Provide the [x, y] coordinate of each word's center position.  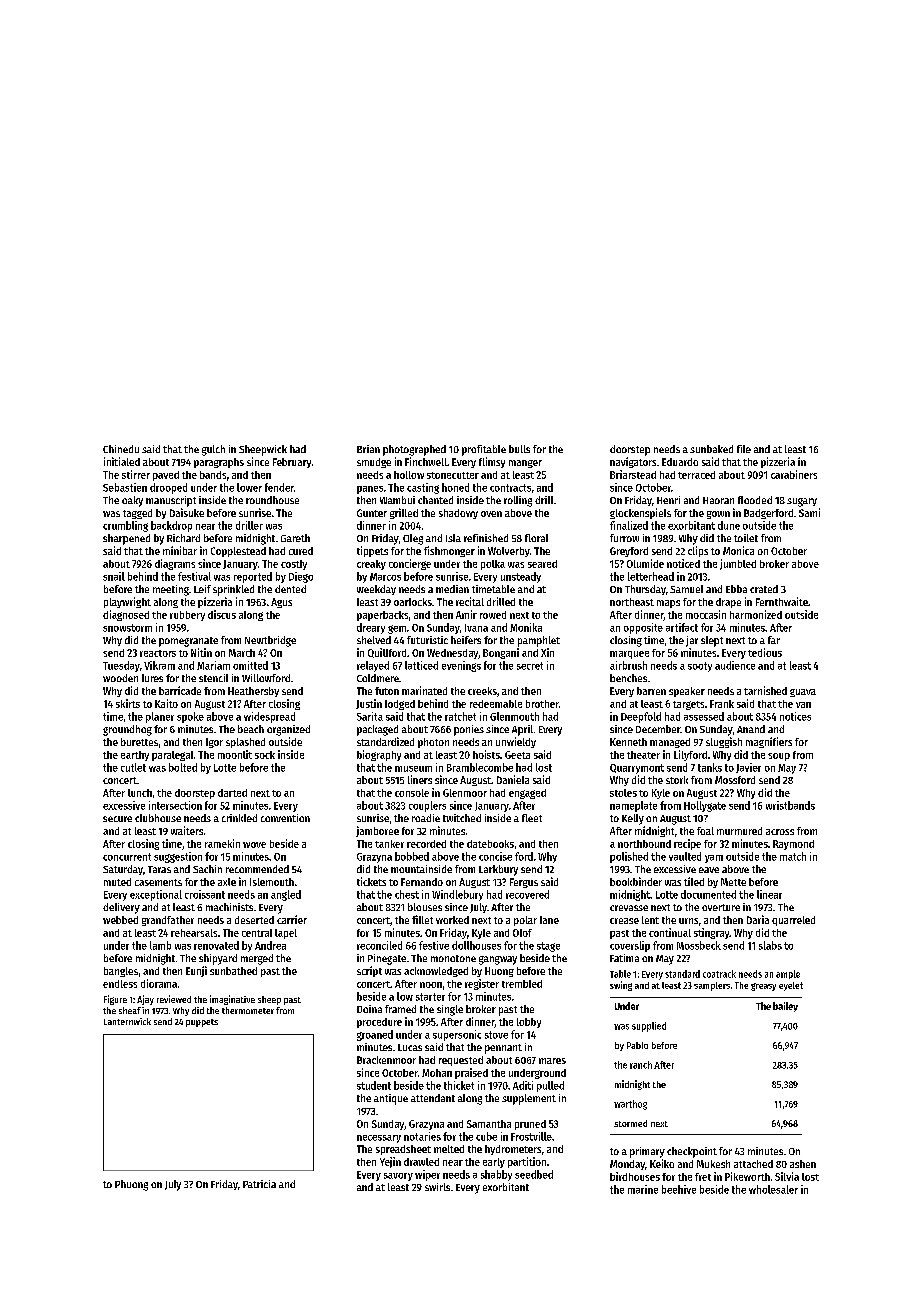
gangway [498, 960]
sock [265, 755]
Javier [748, 768]
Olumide [645, 563]
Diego [301, 577]
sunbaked [711, 449]
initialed [122, 461]
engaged [527, 794]
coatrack [719, 974]
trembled [522, 984]
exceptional [156, 895]
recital [470, 601]
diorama [159, 983]
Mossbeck [699, 945]
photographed [414, 450]
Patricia [259, 1184]
